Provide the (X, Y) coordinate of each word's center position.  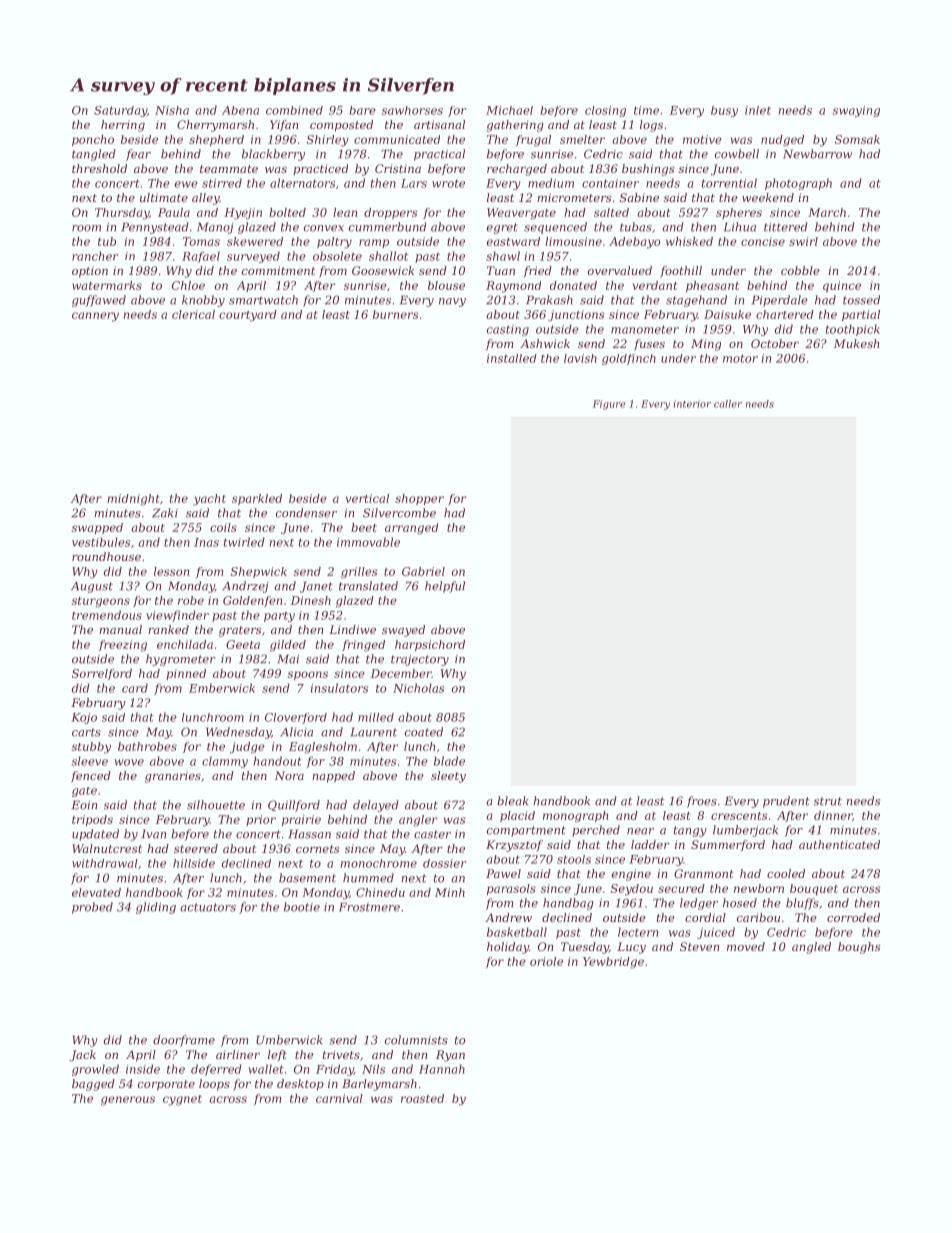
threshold (99, 168)
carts (86, 732)
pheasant (712, 286)
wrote (448, 183)
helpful (445, 587)
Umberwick (289, 1040)
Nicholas (418, 688)
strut (828, 801)
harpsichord (430, 645)
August (92, 587)
